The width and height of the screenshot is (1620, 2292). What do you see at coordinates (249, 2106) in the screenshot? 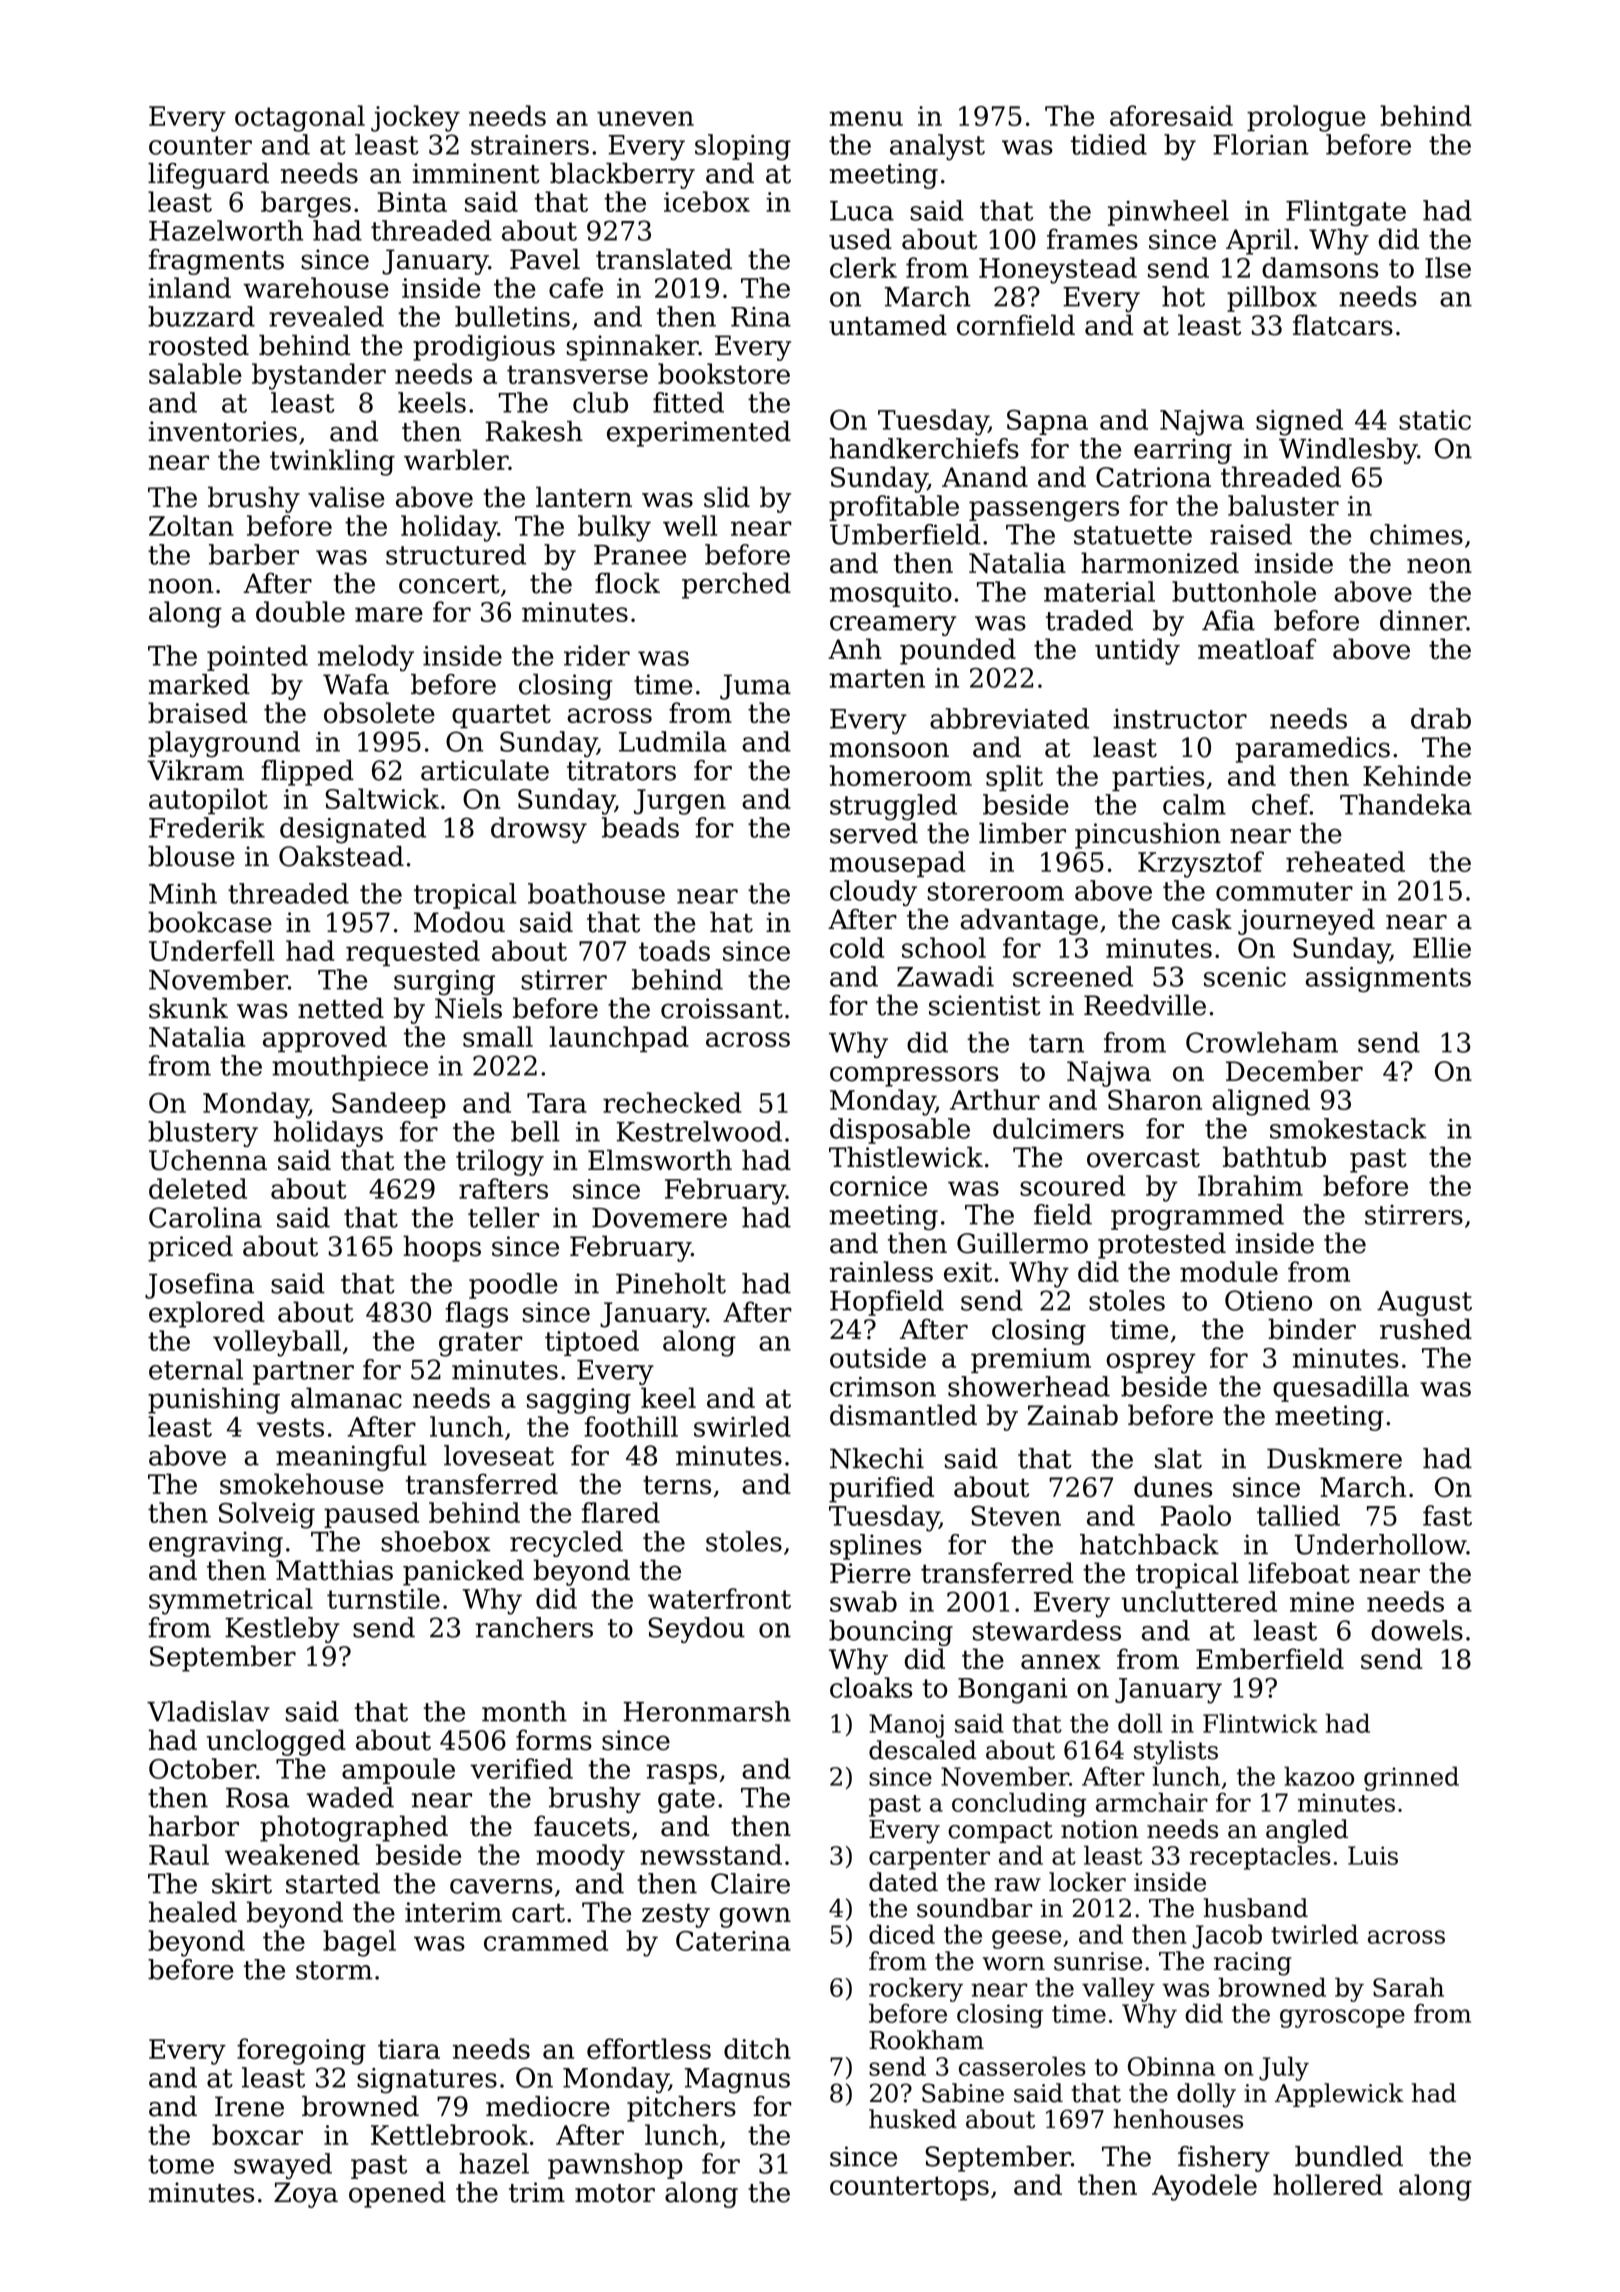
I see `Irene` at bounding box center [249, 2106].
